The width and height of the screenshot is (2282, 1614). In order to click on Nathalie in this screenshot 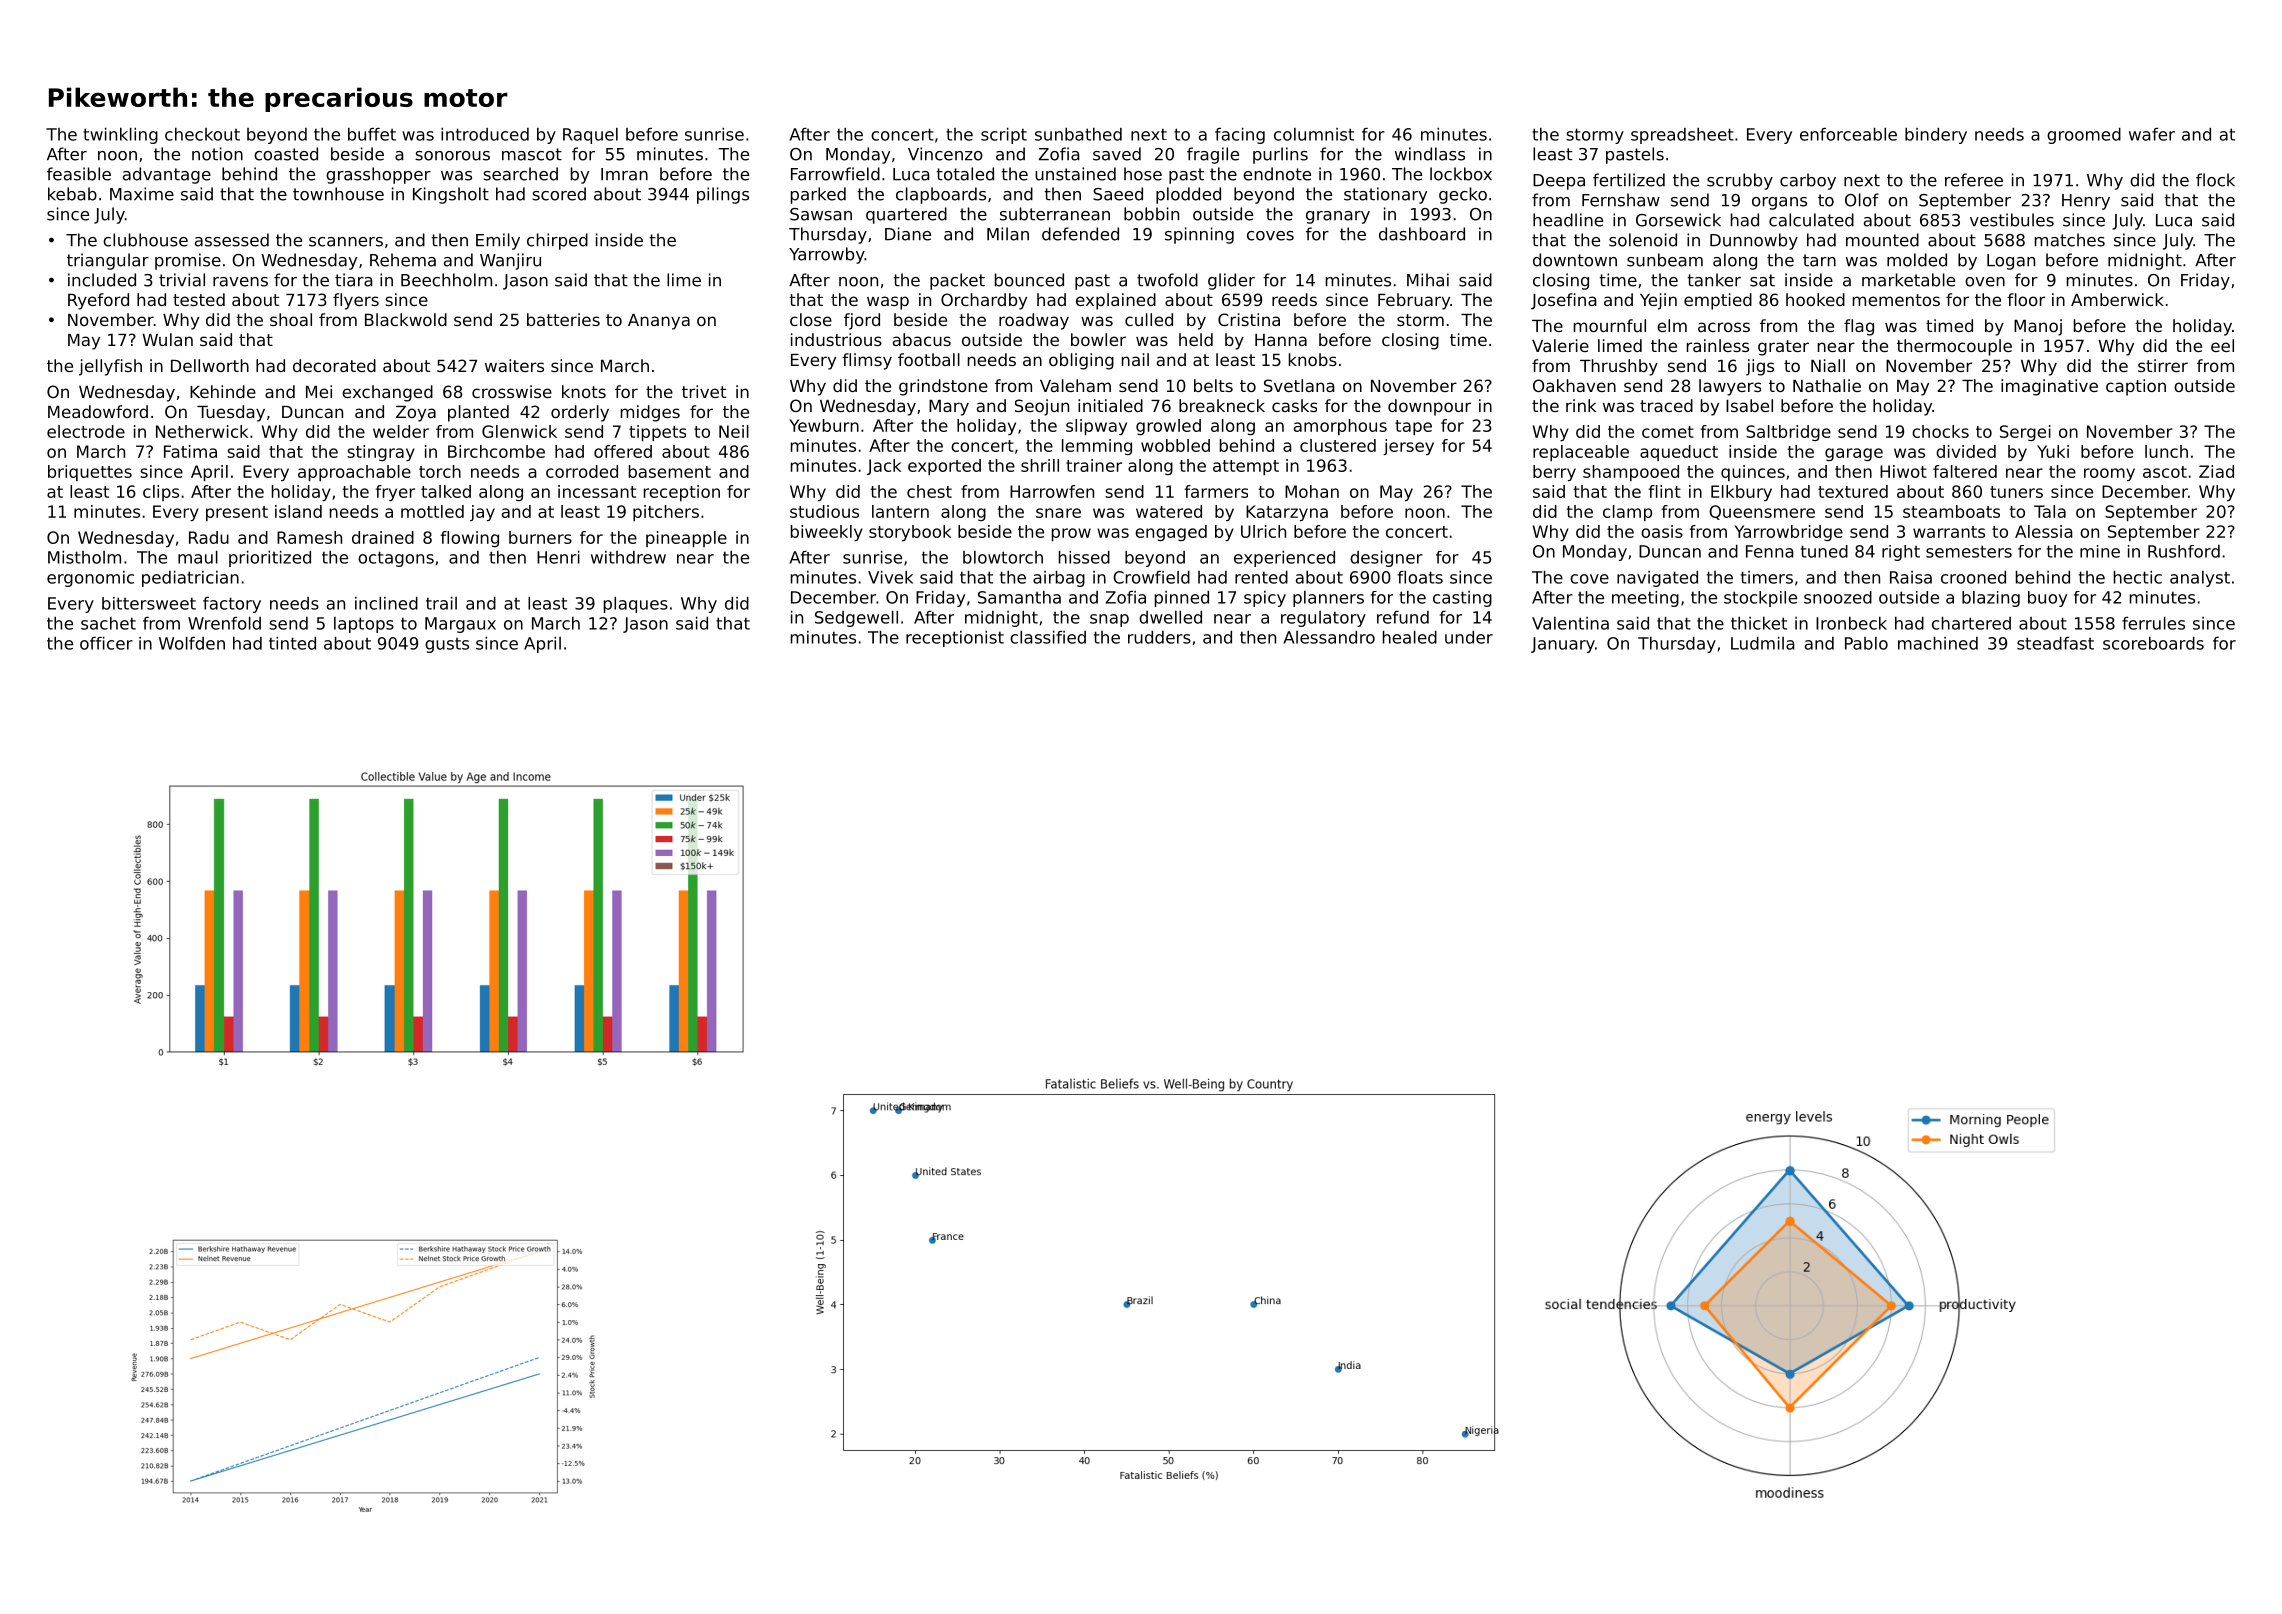, I will do `click(1827, 385)`.
